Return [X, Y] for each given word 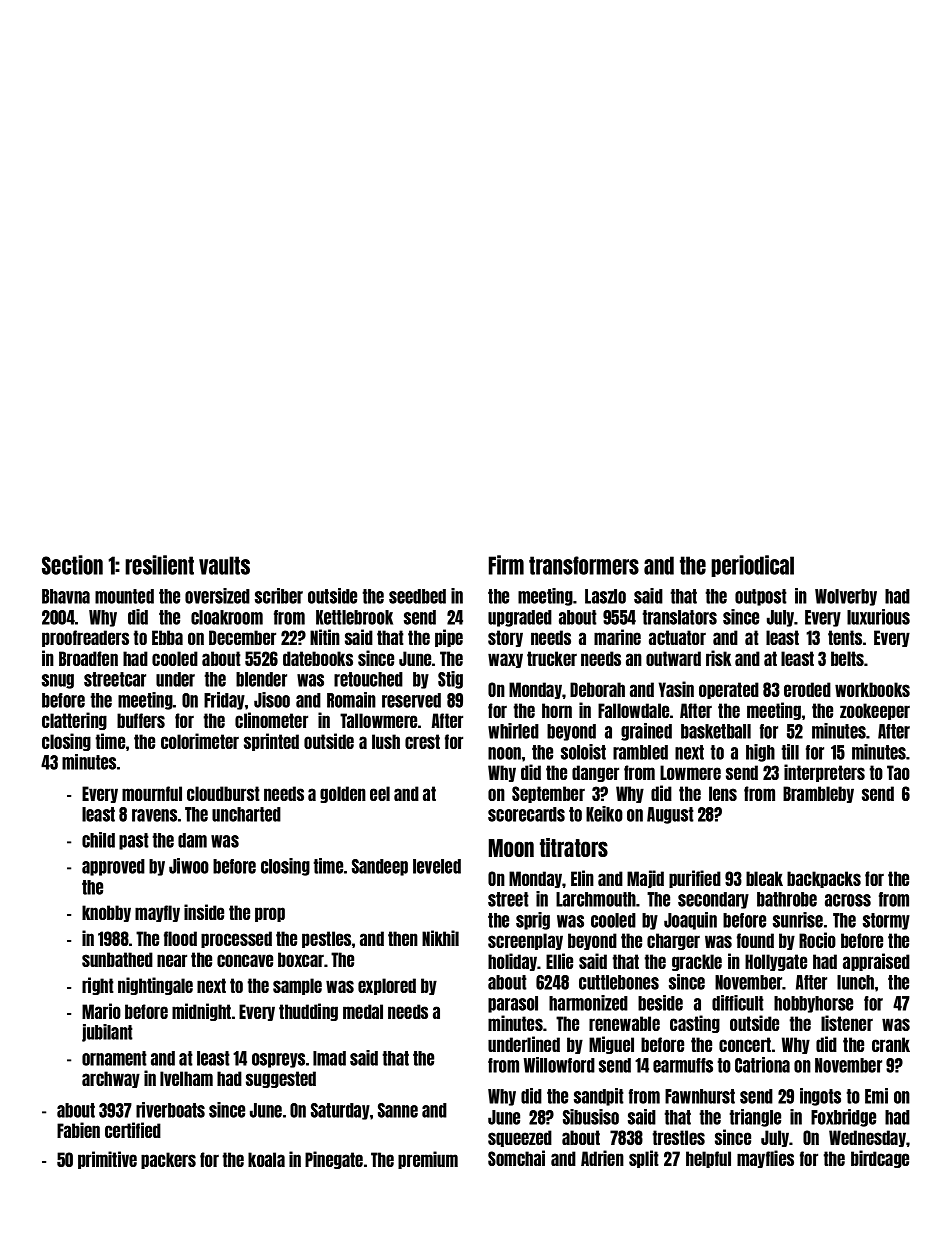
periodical [752, 566]
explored [387, 986]
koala [266, 1159]
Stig [450, 680]
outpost [761, 597]
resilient [159, 565]
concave [245, 960]
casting [695, 1024]
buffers [141, 720]
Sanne [398, 1110]
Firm [506, 565]
